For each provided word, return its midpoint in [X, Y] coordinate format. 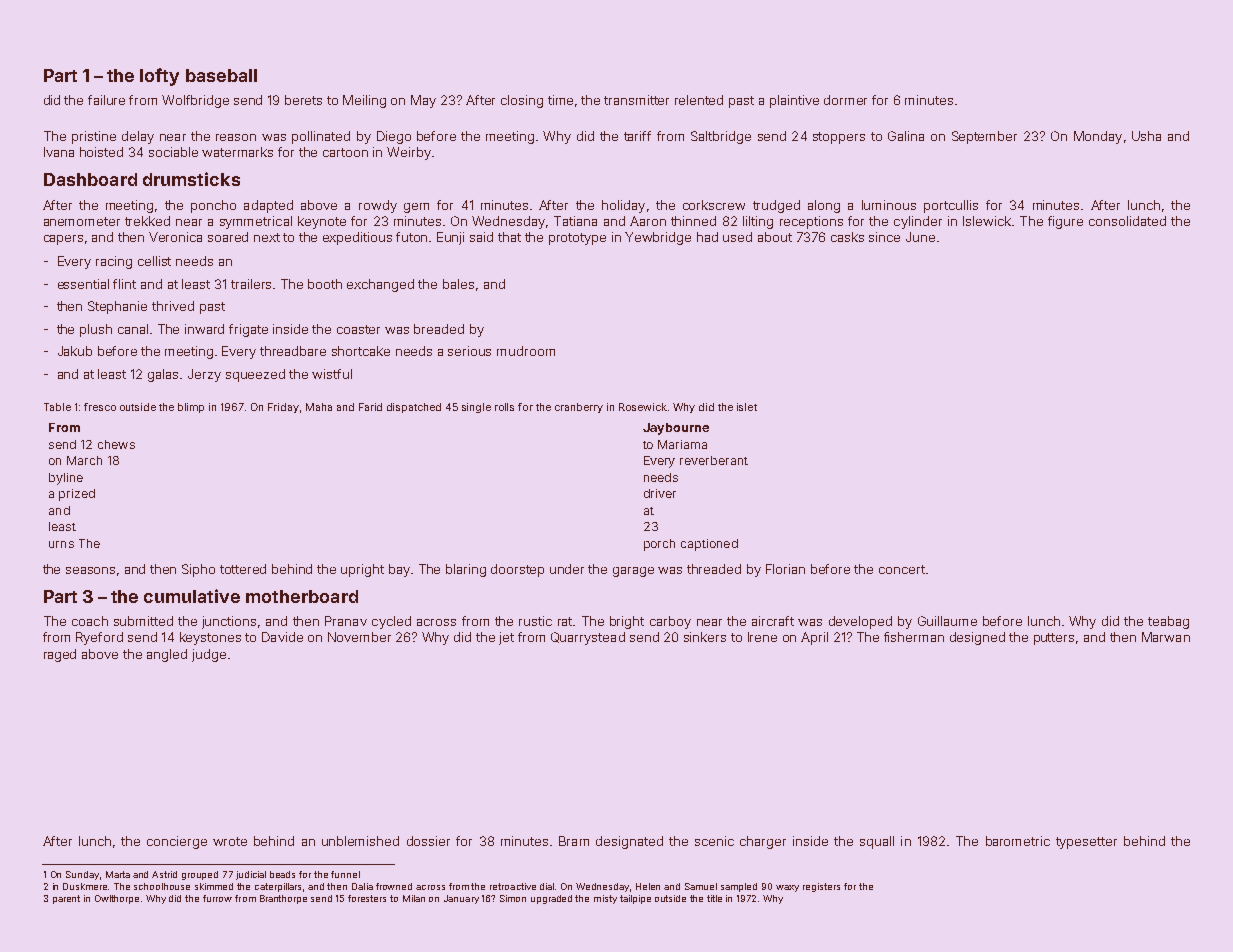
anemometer [82, 221]
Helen [648, 886]
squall [877, 842]
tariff [637, 136]
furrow [217, 898]
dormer [845, 100]
